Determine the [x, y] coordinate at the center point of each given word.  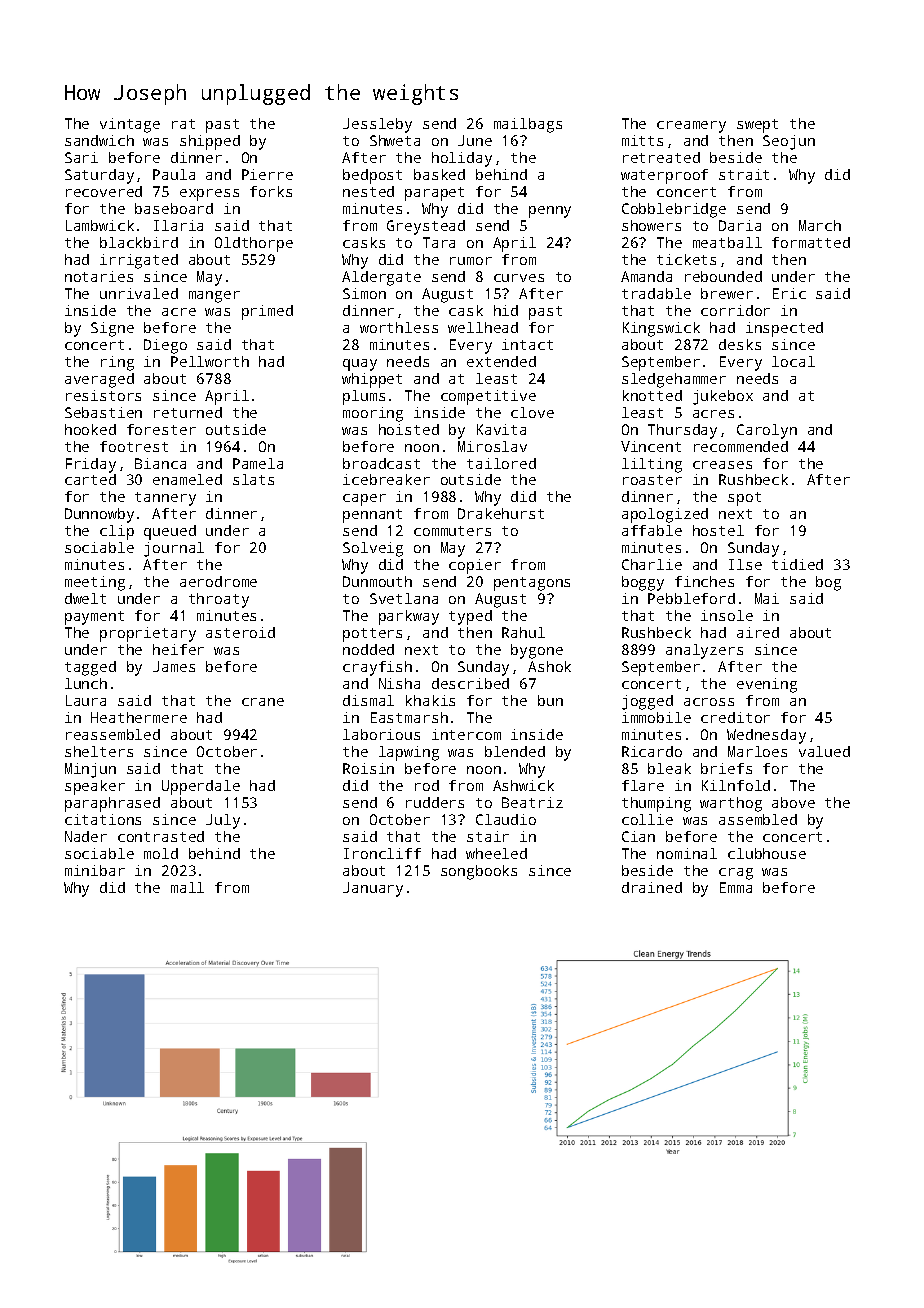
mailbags [528, 125]
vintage [130, 125]
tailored [501, 463]
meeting [95, 583]
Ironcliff [382, 853]
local [793, 361]
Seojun [789, 142]
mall [187, 887]
